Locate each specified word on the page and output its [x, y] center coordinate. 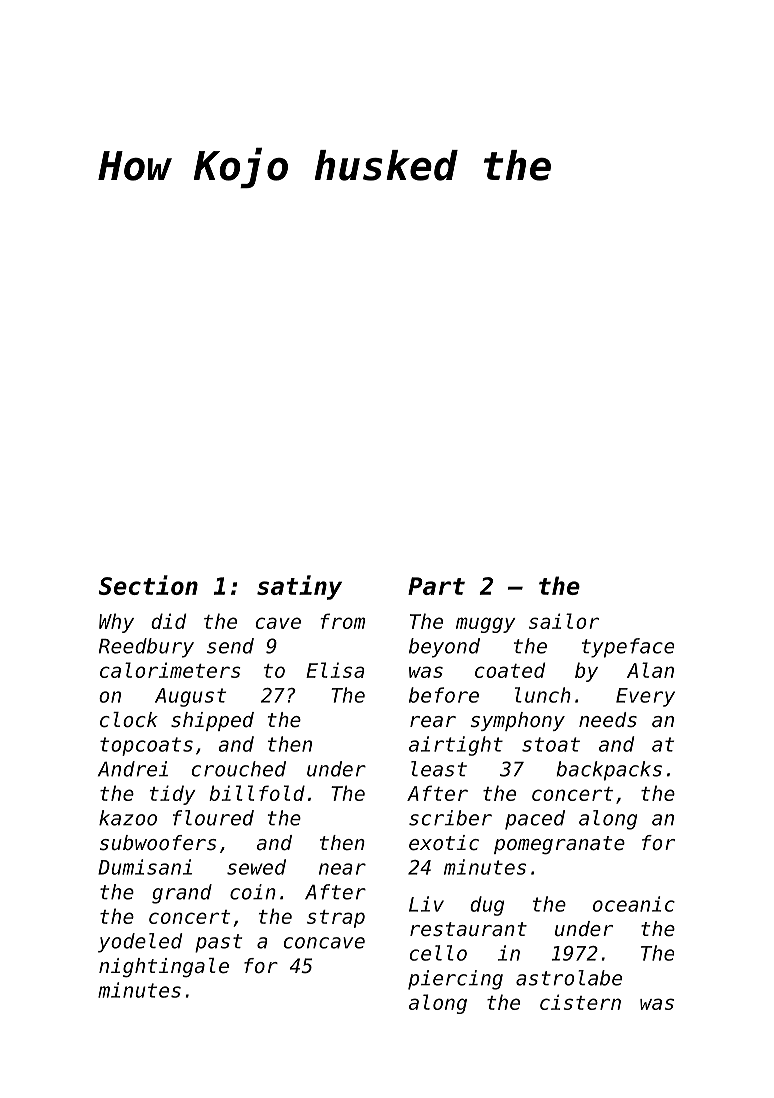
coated [510, 670]
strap [336, 919]
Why [116, 623]
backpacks [609, 771]
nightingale [164, 967]
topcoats [146, 746]
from [342, 621]
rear [433, 722]
